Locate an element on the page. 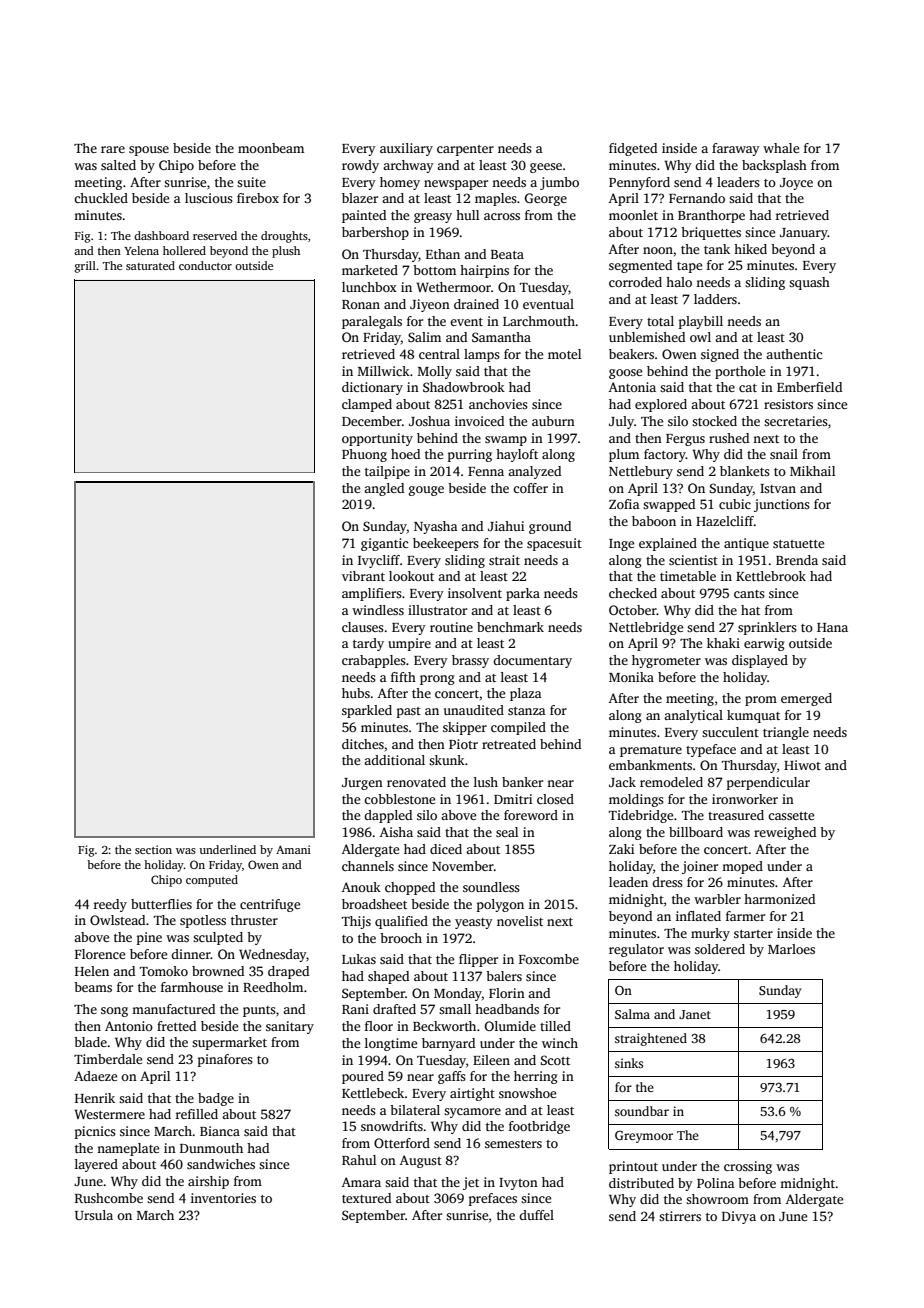 Image resolution: width=924 pixels, height=1308 pixels. Amani is located at coordinates (293, 849).
